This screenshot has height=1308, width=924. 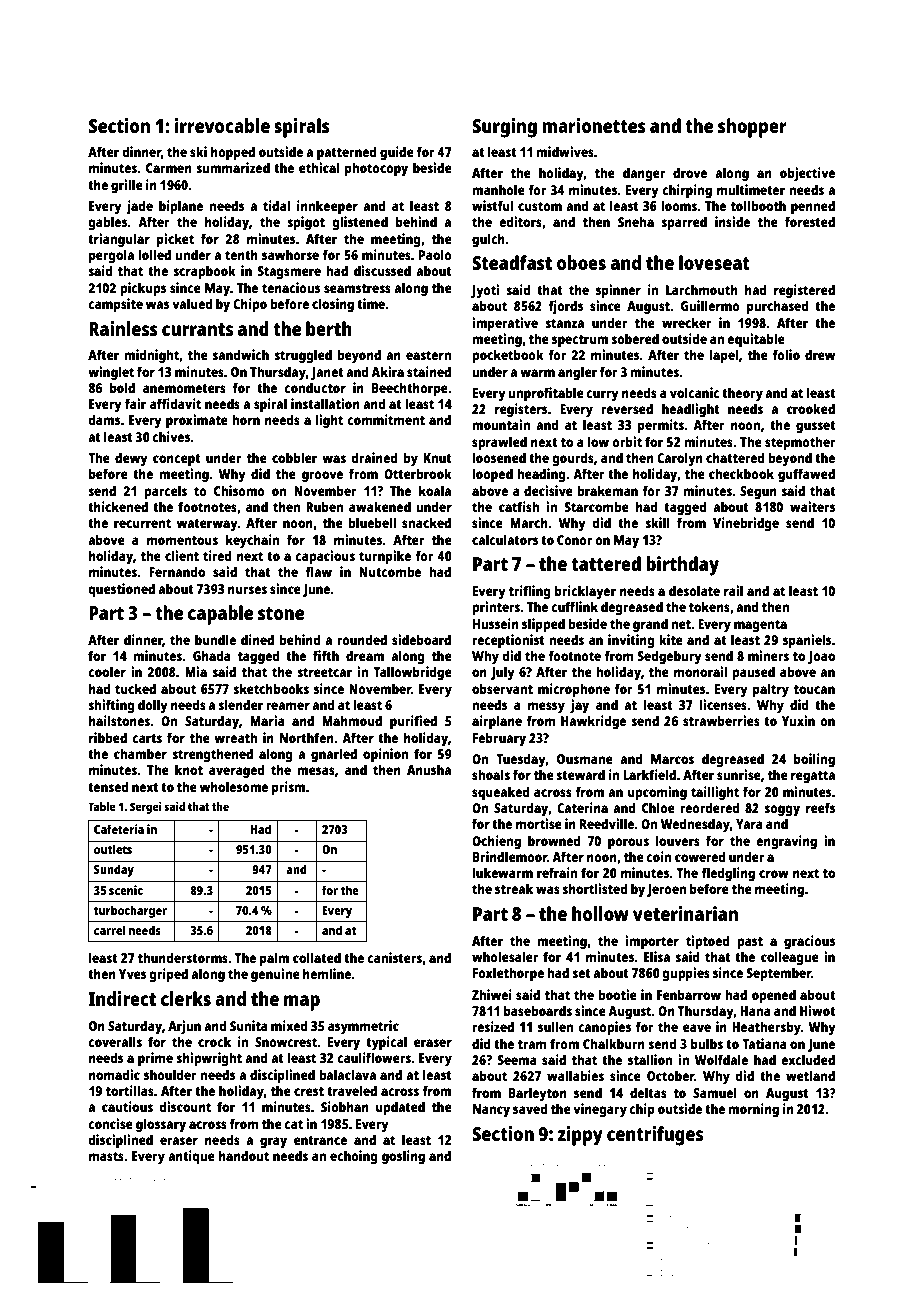 What do you see at coordinates (752, 128) in the screenshot?
I see `shopper` at bounding box center [752, 128].
